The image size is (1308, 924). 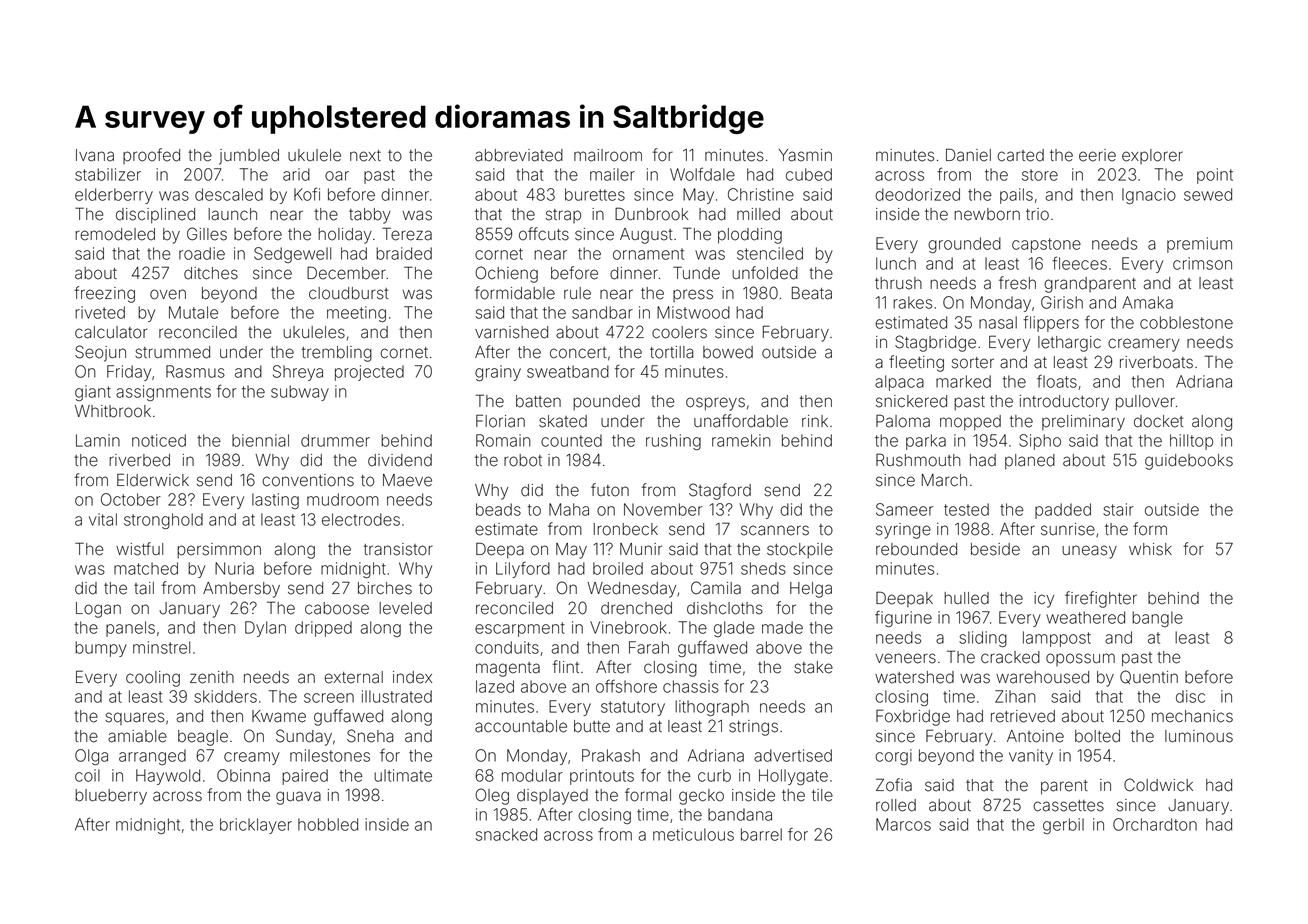 What do you see at coordinates (1020, 155) in the screenshot?
I see `carted` at bounding box center [1020, 155].
